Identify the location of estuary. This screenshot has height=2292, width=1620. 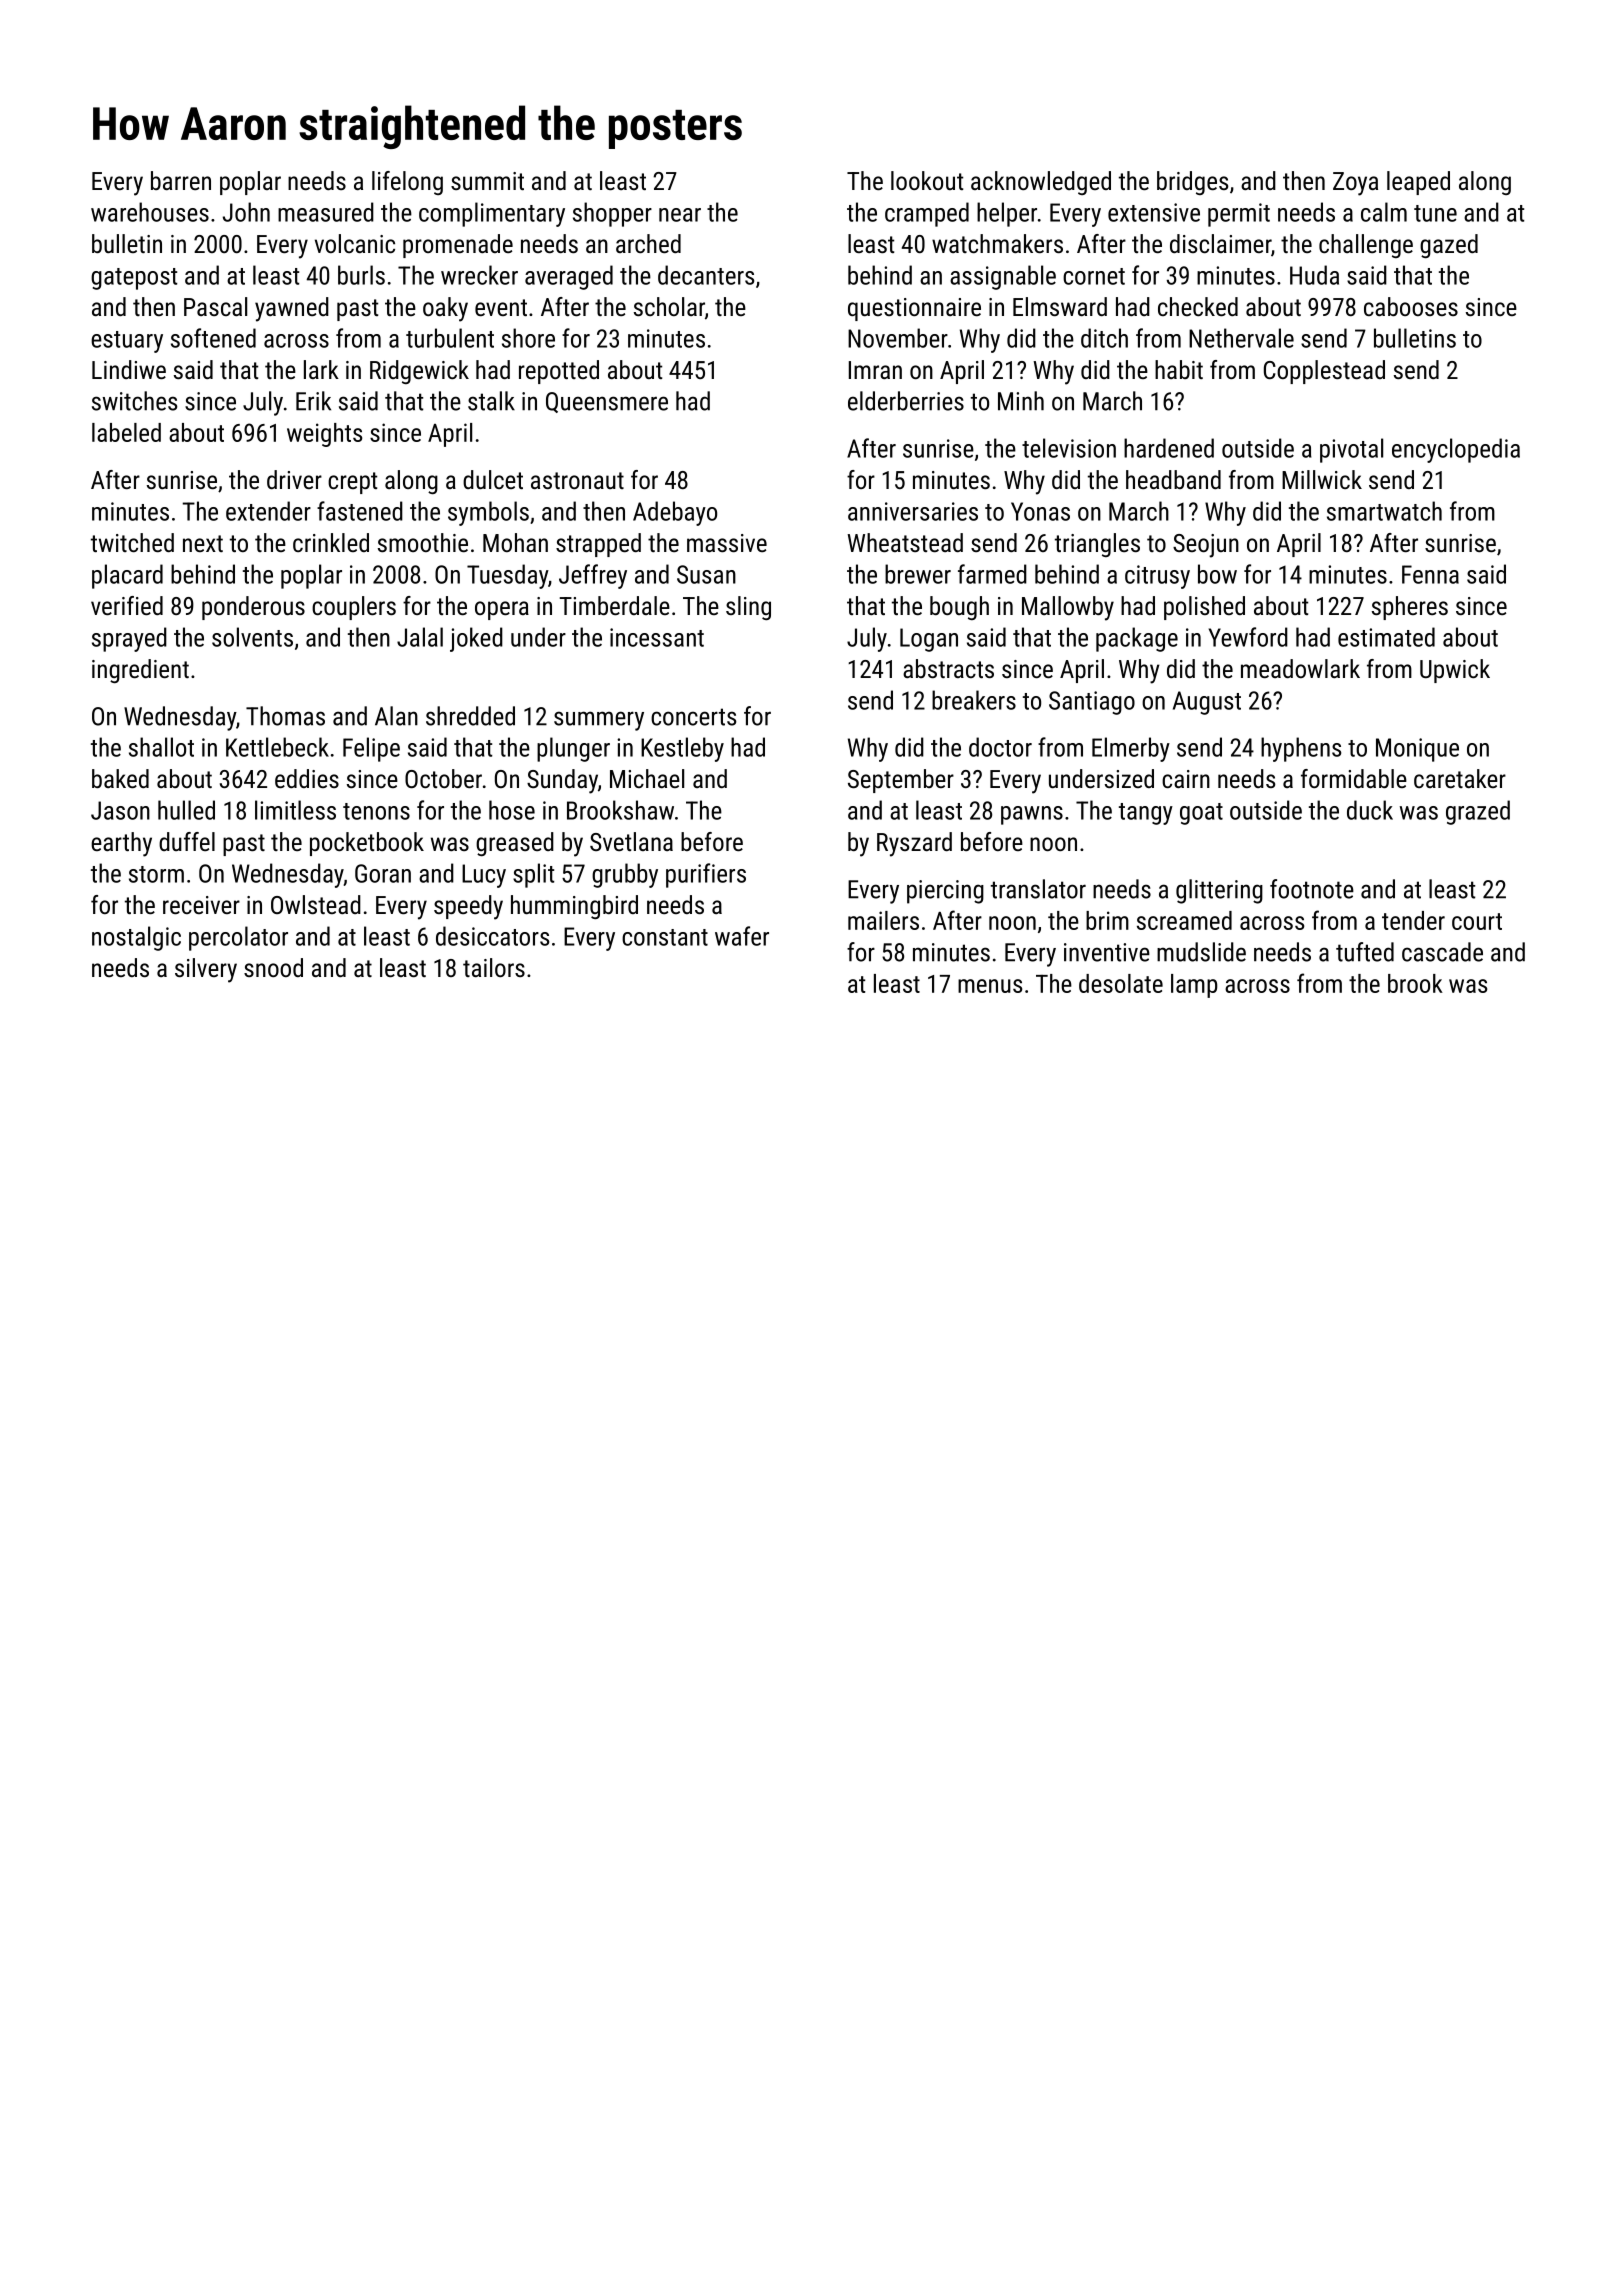
(127, 342).
